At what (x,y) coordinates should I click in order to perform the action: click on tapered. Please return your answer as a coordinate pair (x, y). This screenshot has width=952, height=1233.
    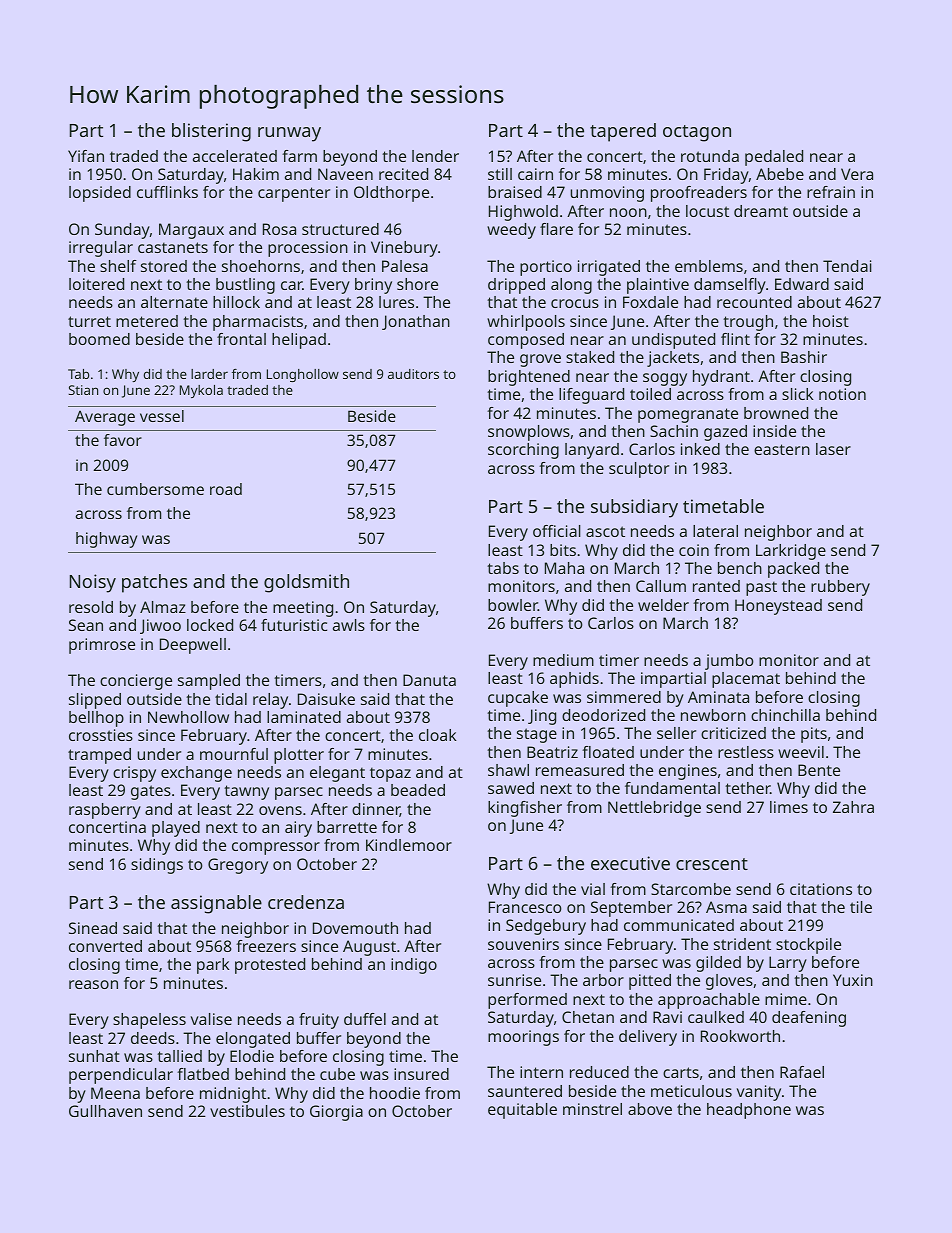
    Looking at the image, I should click on (623, 132).
